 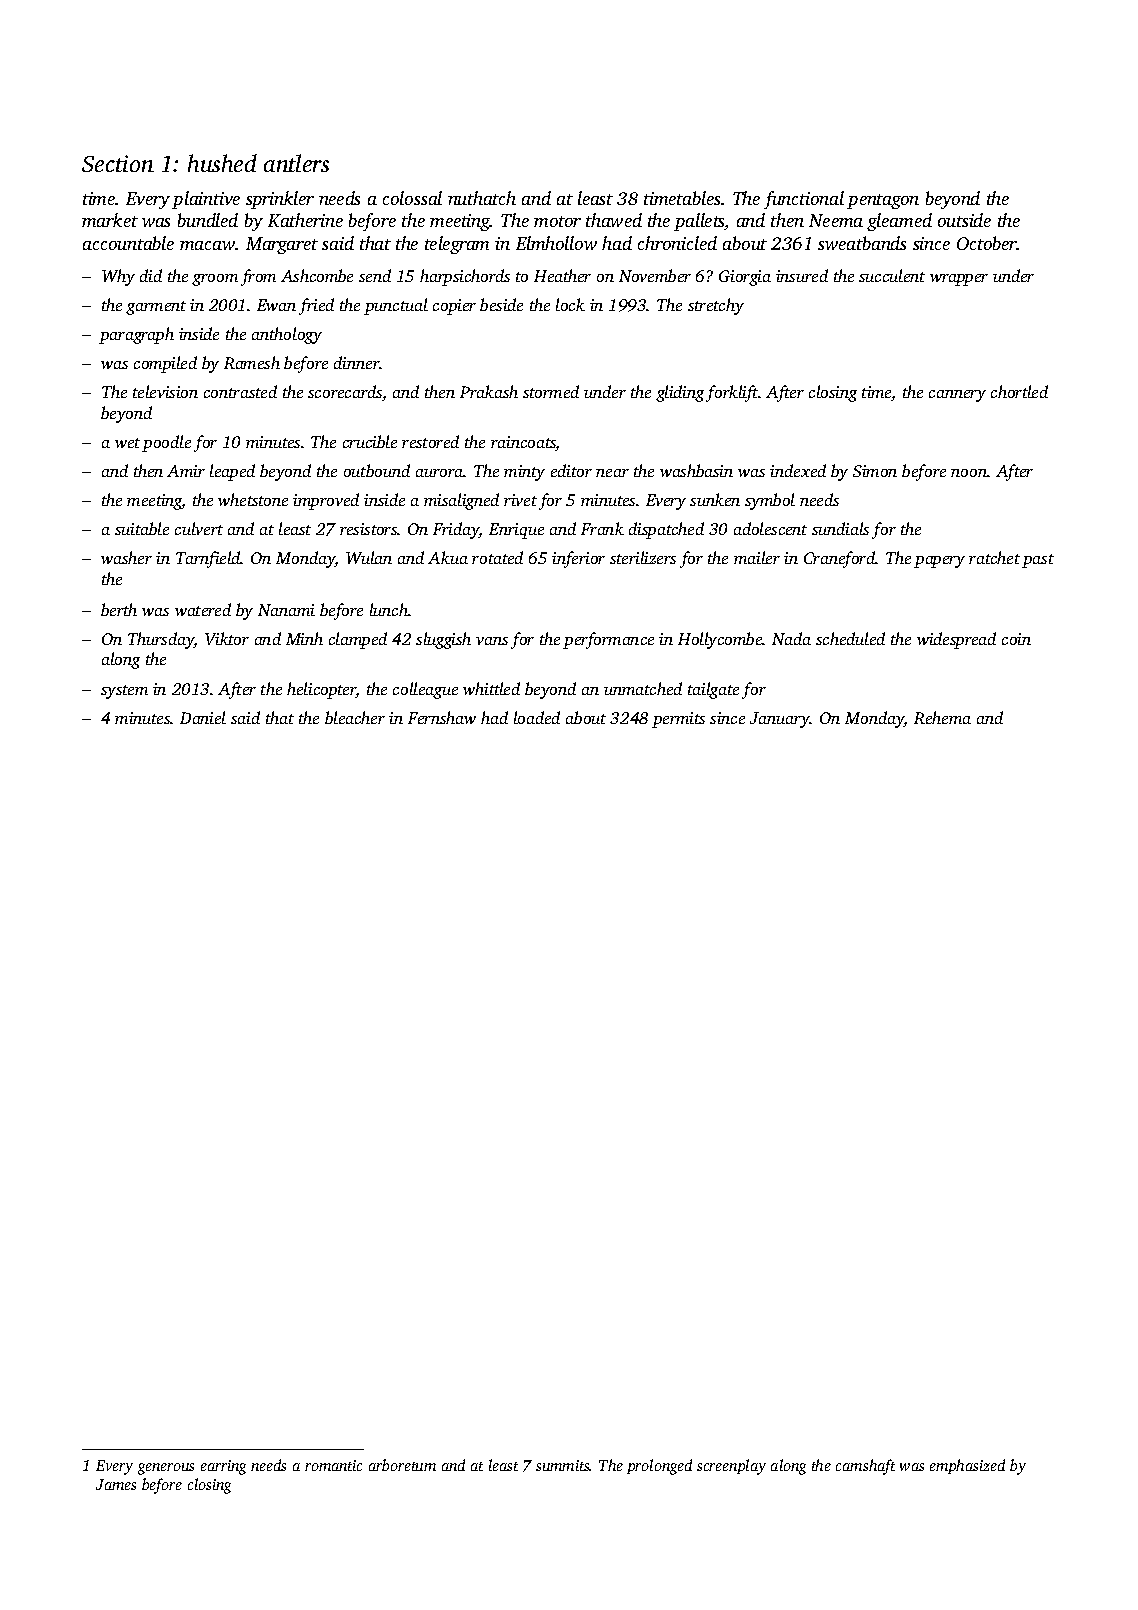 What do you see at coordinates (166, 1469) in the screenshot?
I see `generous` at bounding box center [166, 1469].
